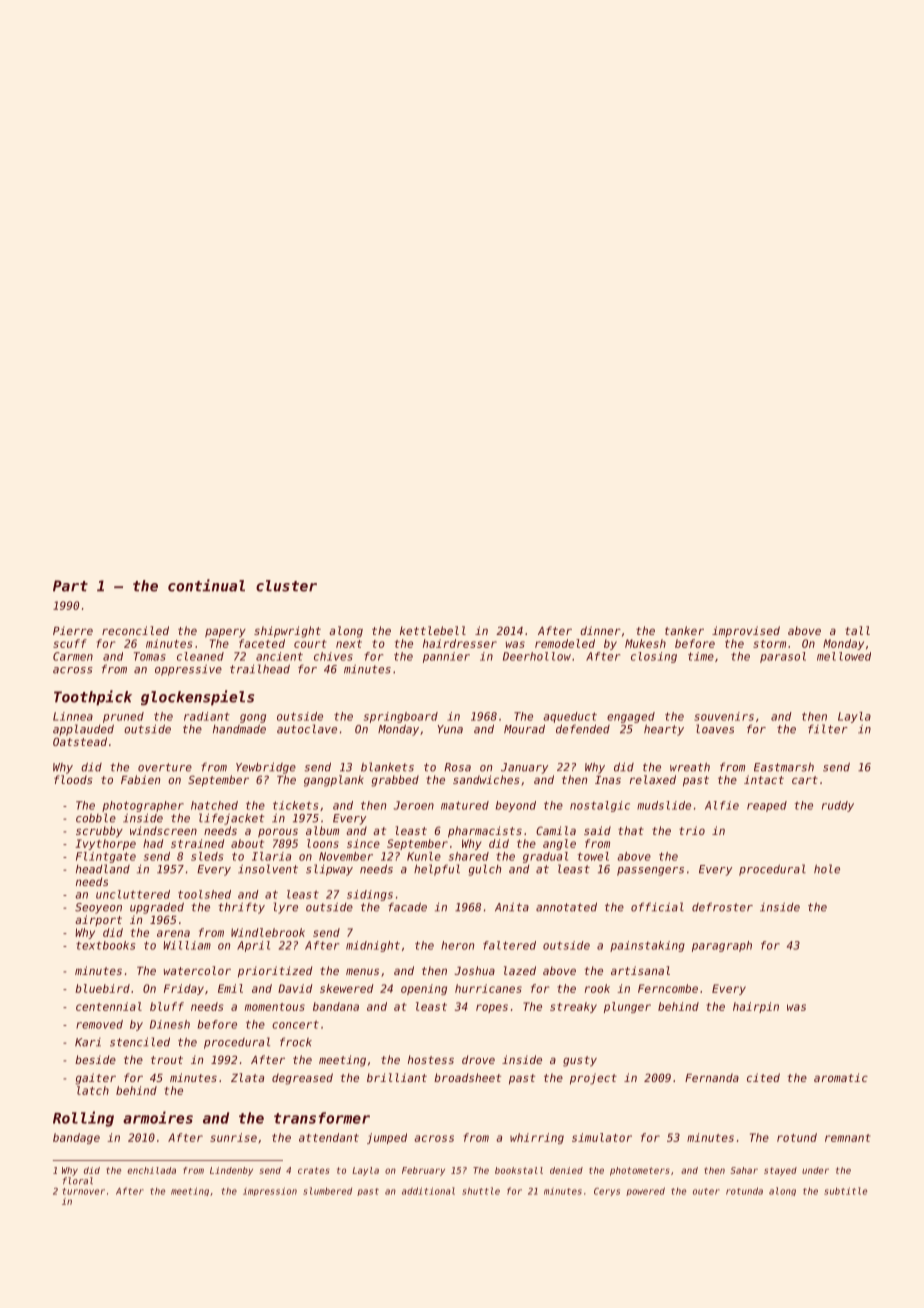 This page has height=1308, width=924. Describe the element at coordinates (93, 698) in the page. I see `Toothpick` at that location.
